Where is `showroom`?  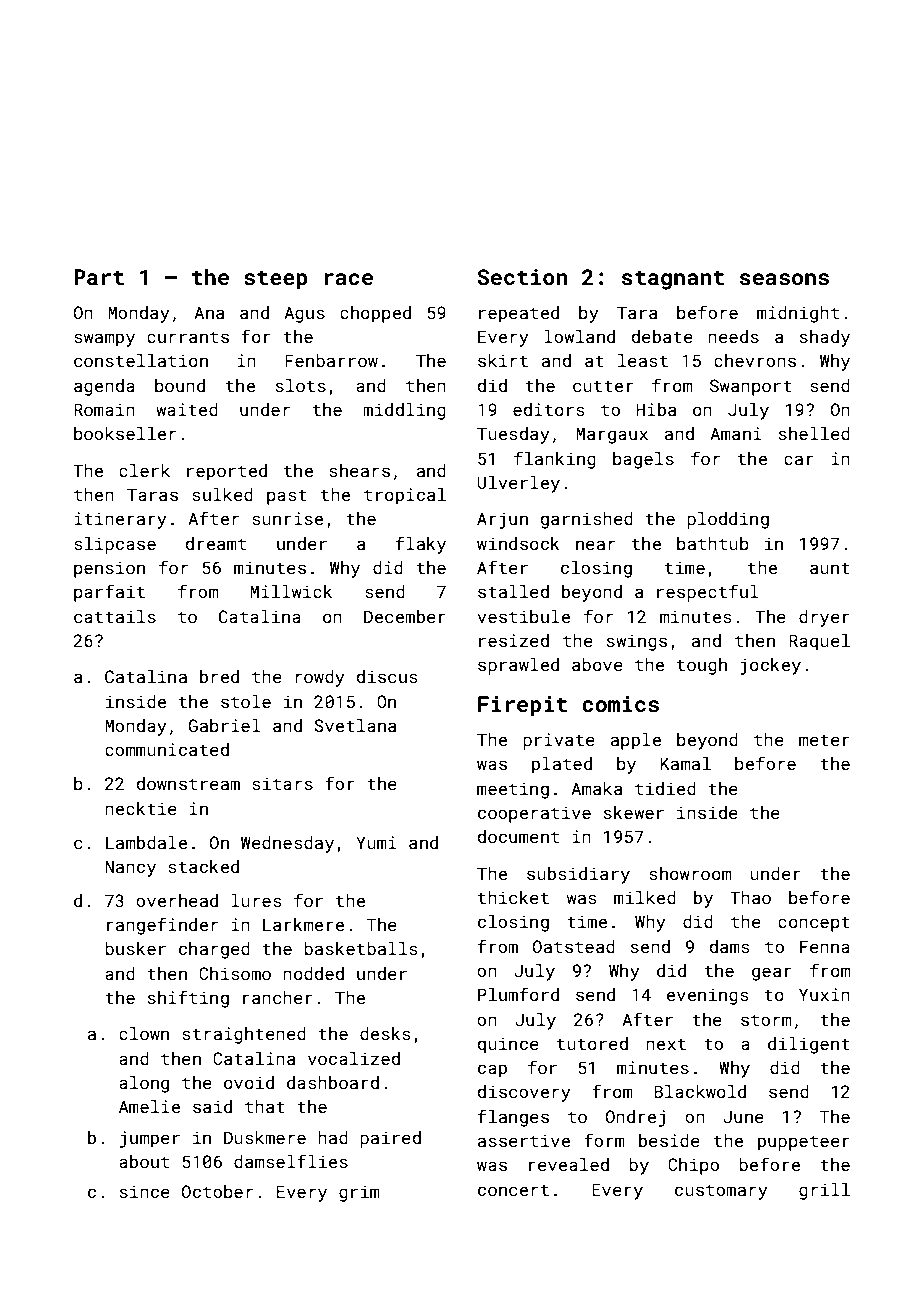
showroom is located at coordinates (690, 873).
